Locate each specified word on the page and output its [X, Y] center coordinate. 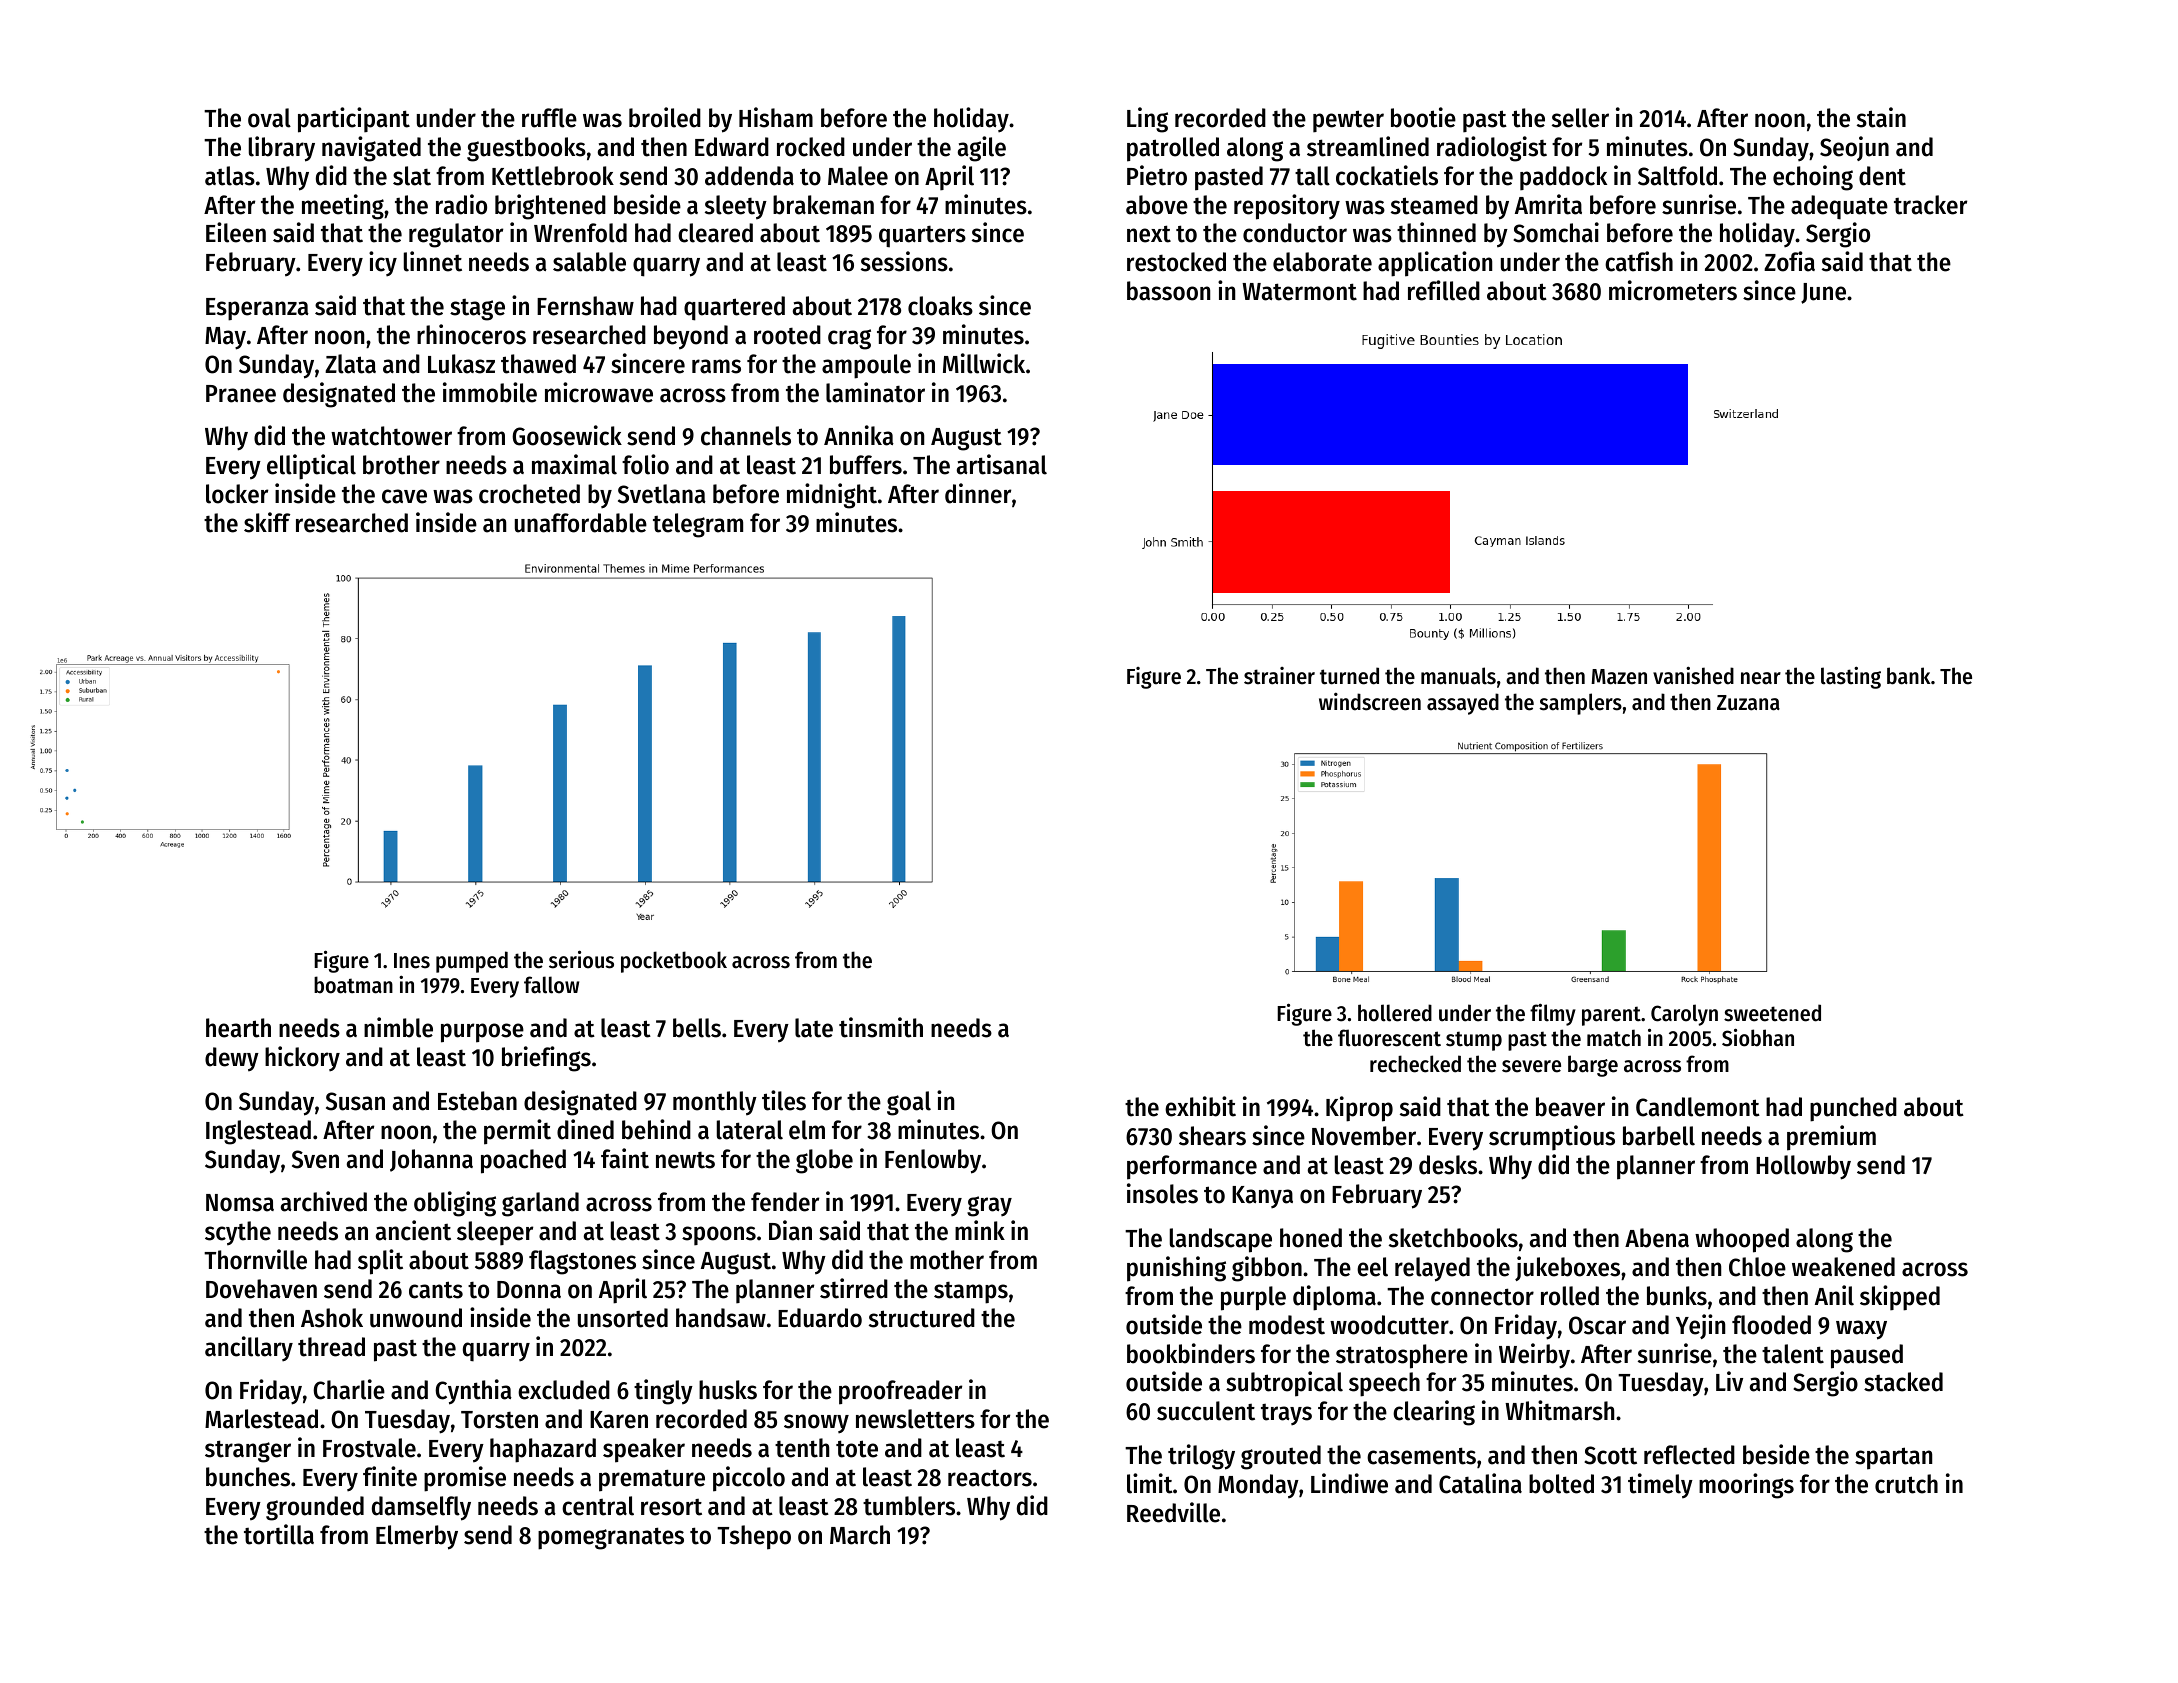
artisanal [1002, 464]
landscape [1221, 1240]
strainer [1279, 676]
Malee [858, 176]
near [1761, 678]
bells [697, 1028]
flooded [1771, 1325]
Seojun [1854, 148]
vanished [1693, 675]
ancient [413, 1230]
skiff [267, 522]
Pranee [241, 394]
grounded [315, 1508]
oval [269, 118]
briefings [546, 1059]
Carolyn [1684, 1015]
